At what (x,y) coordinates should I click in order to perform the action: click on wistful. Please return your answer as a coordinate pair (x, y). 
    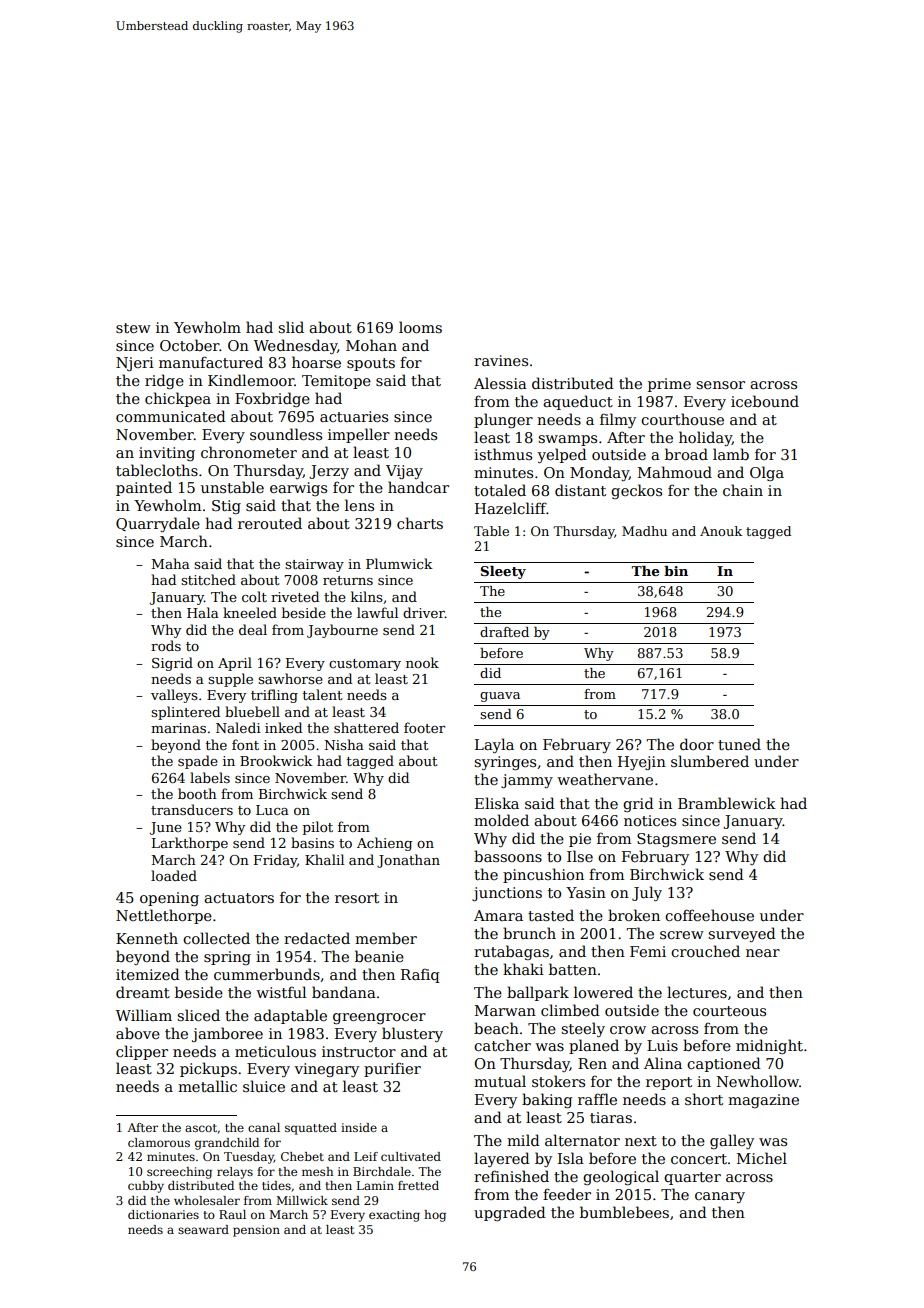
    Looking at the image, I should click on (281, 992).
